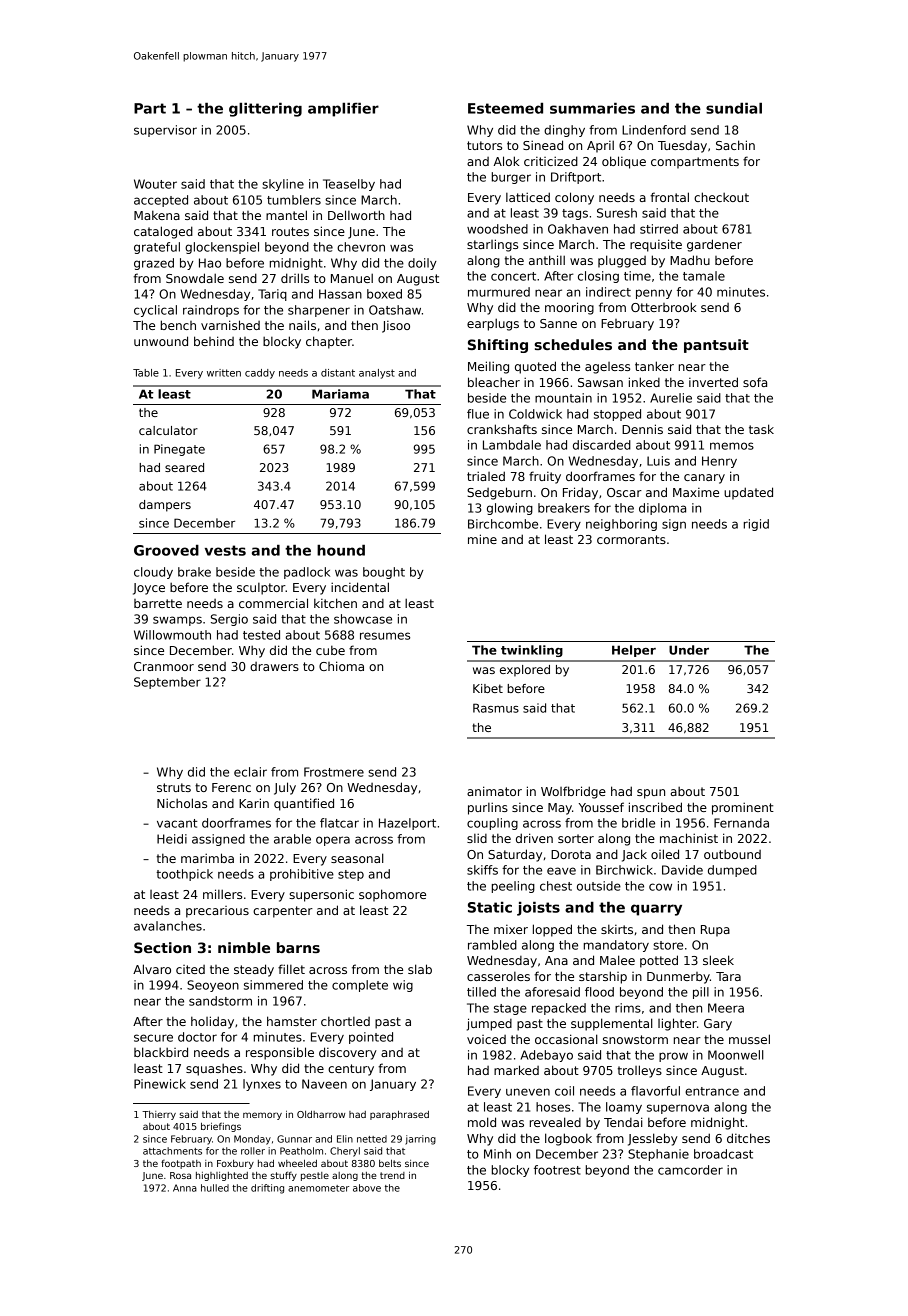 The image size is (908, 1316). What do you see at coordinates (492, 245) in the screenshot?
I see `starlings` at bounding box center [492, 245].
